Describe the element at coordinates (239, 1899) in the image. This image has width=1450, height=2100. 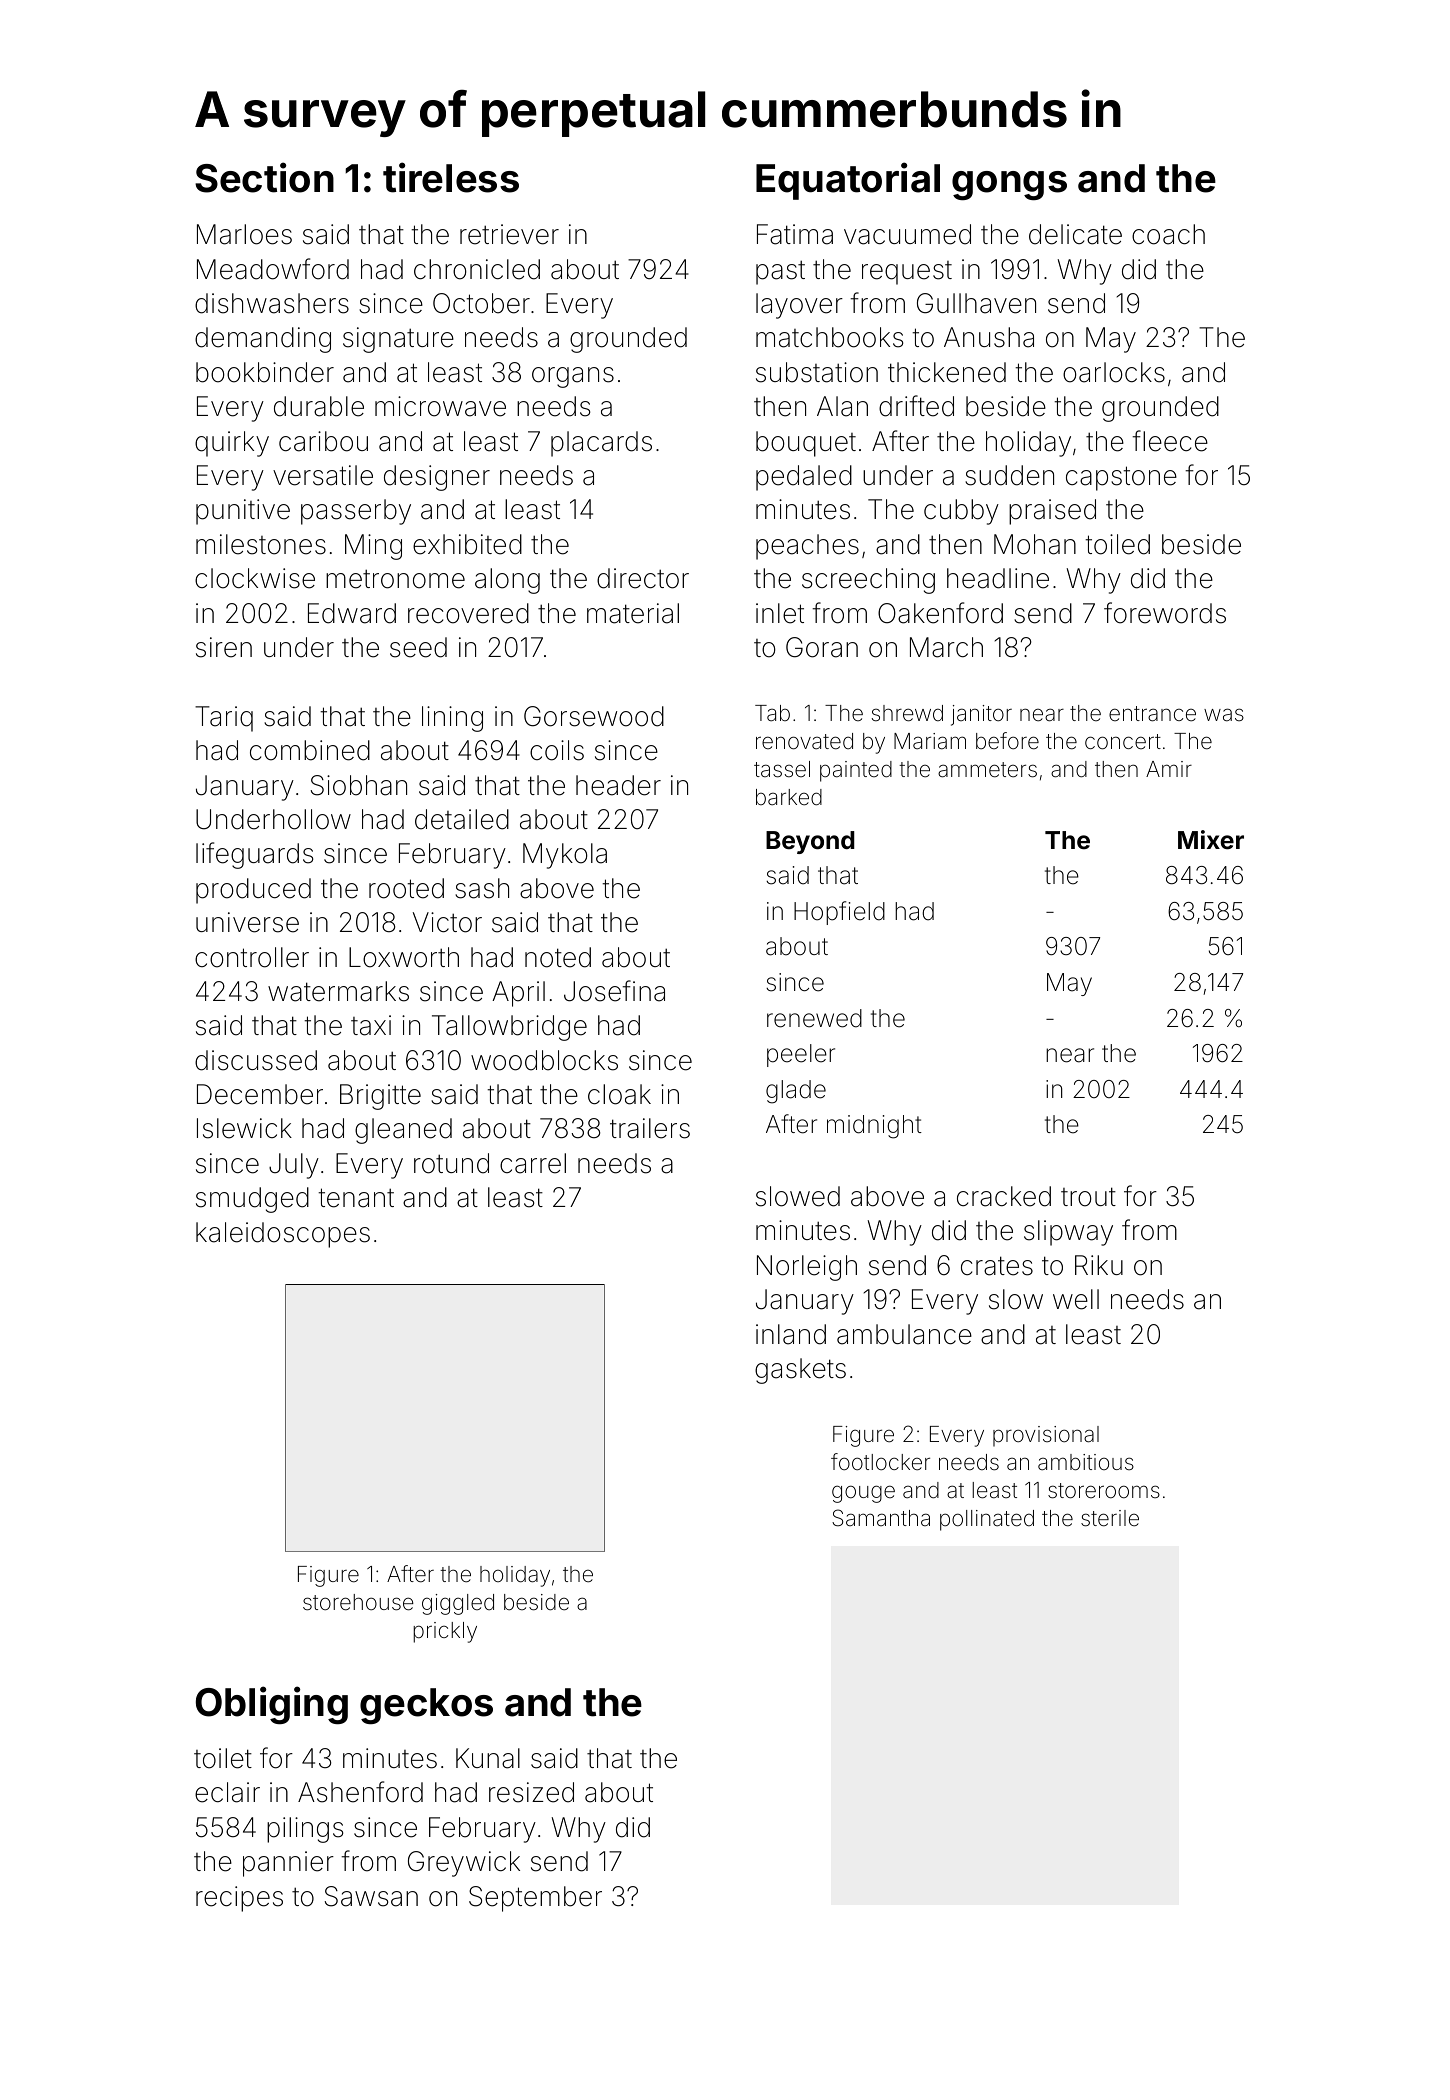
I see `recipes` at that location.
